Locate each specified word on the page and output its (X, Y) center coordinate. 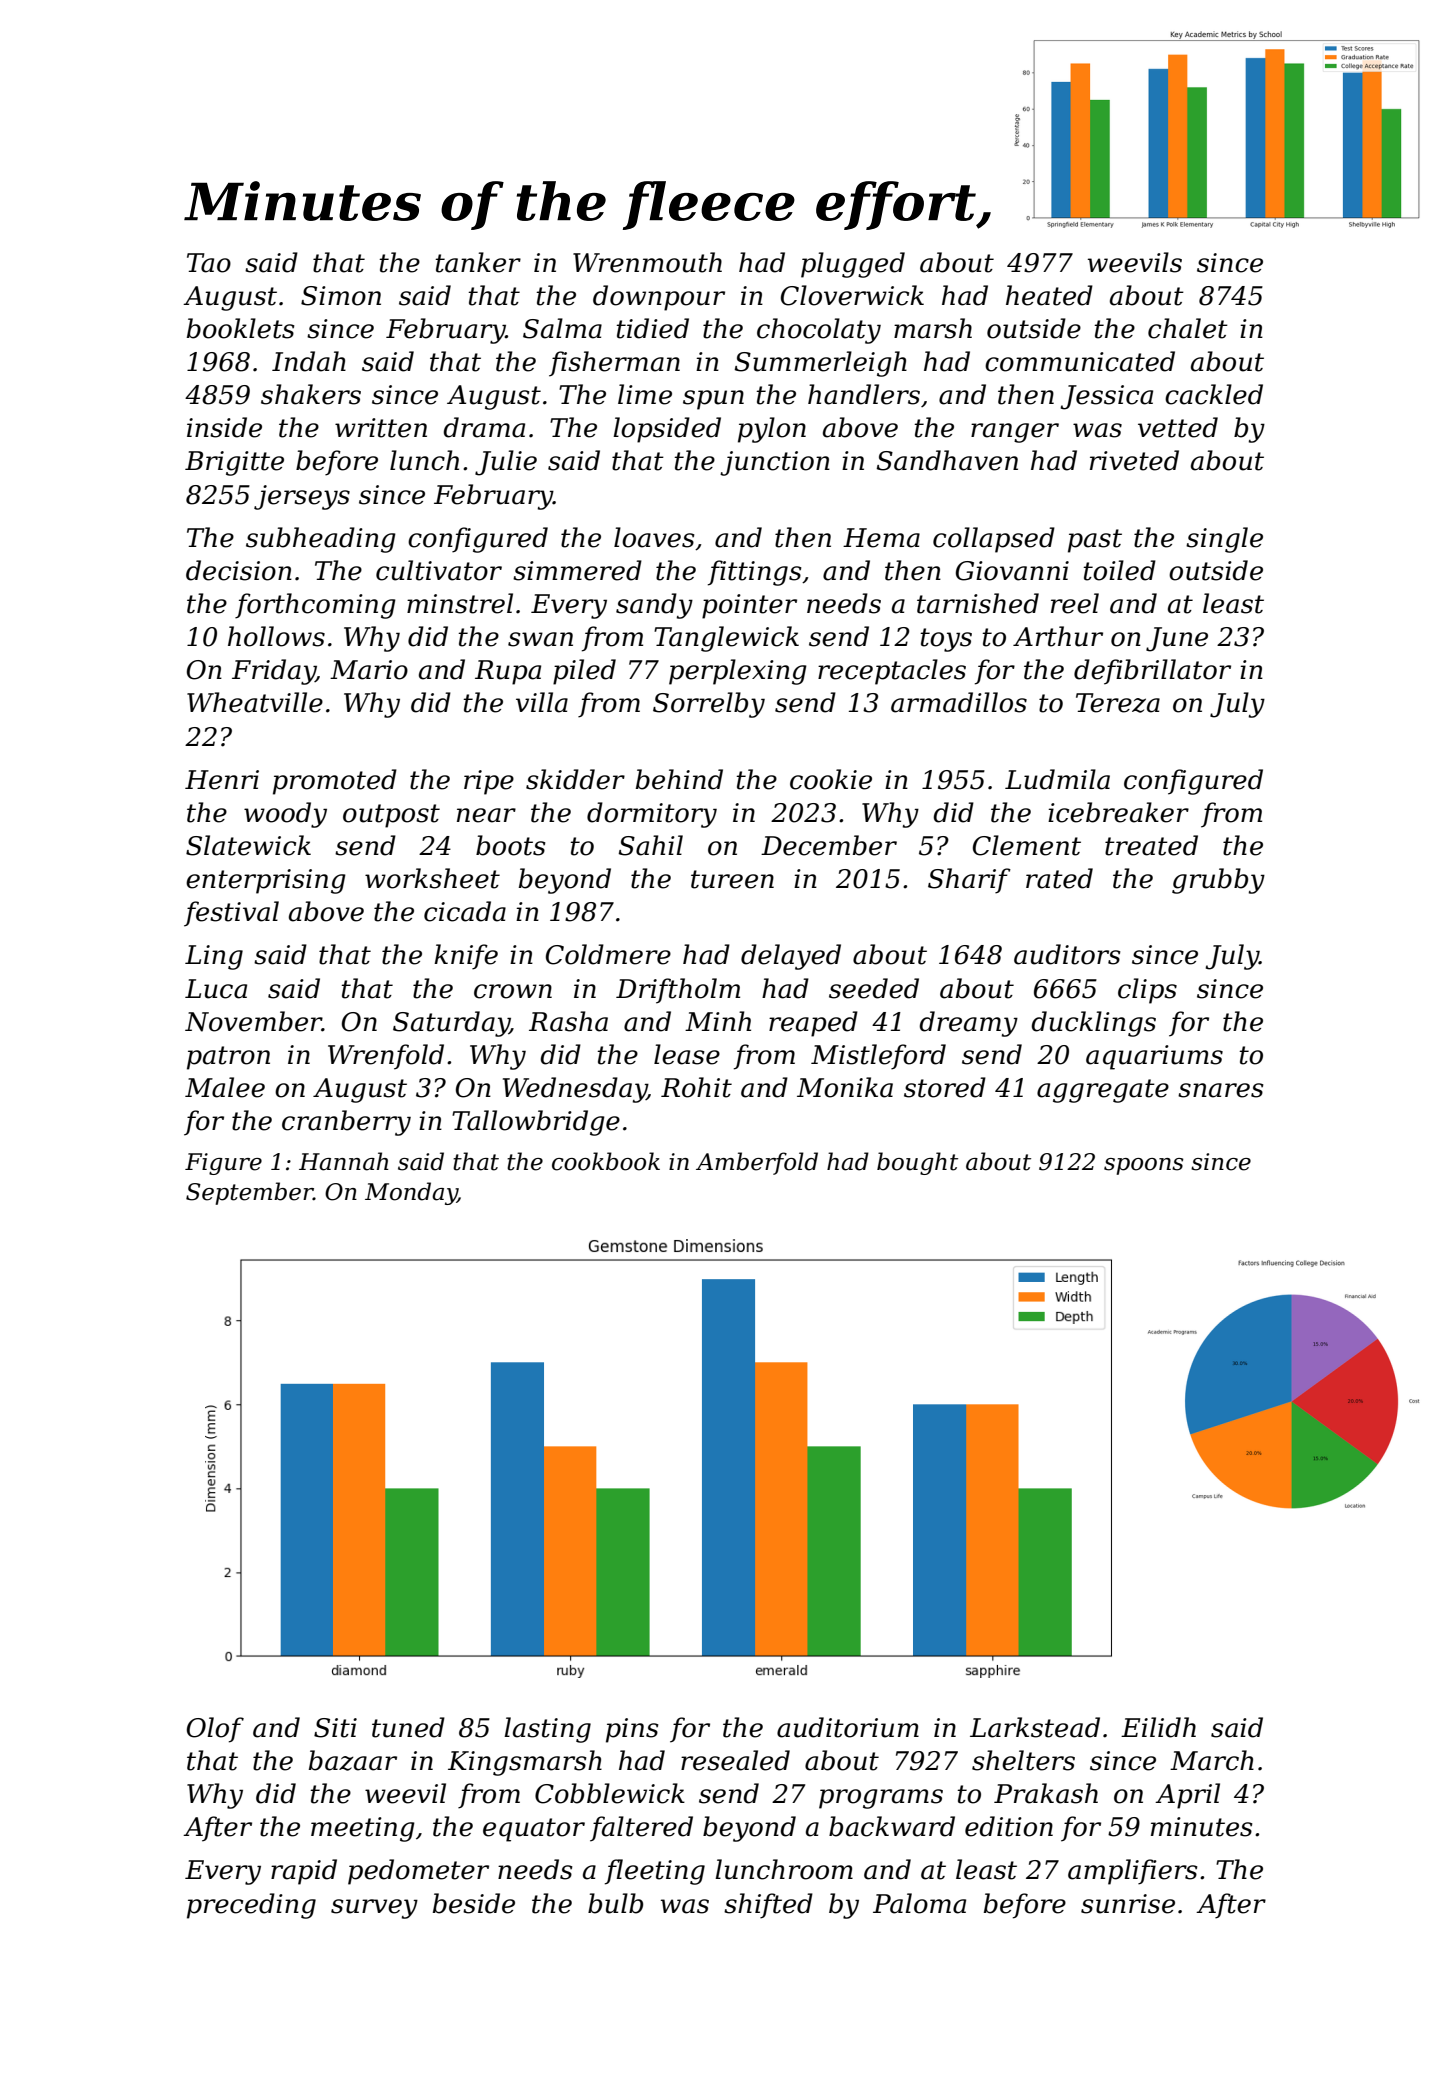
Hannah (344, 1161)
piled (584, 672)
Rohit (696, 1087)
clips (1147, 991)
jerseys (302, 497)
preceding (251, 1906)
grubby (1218, 881)
